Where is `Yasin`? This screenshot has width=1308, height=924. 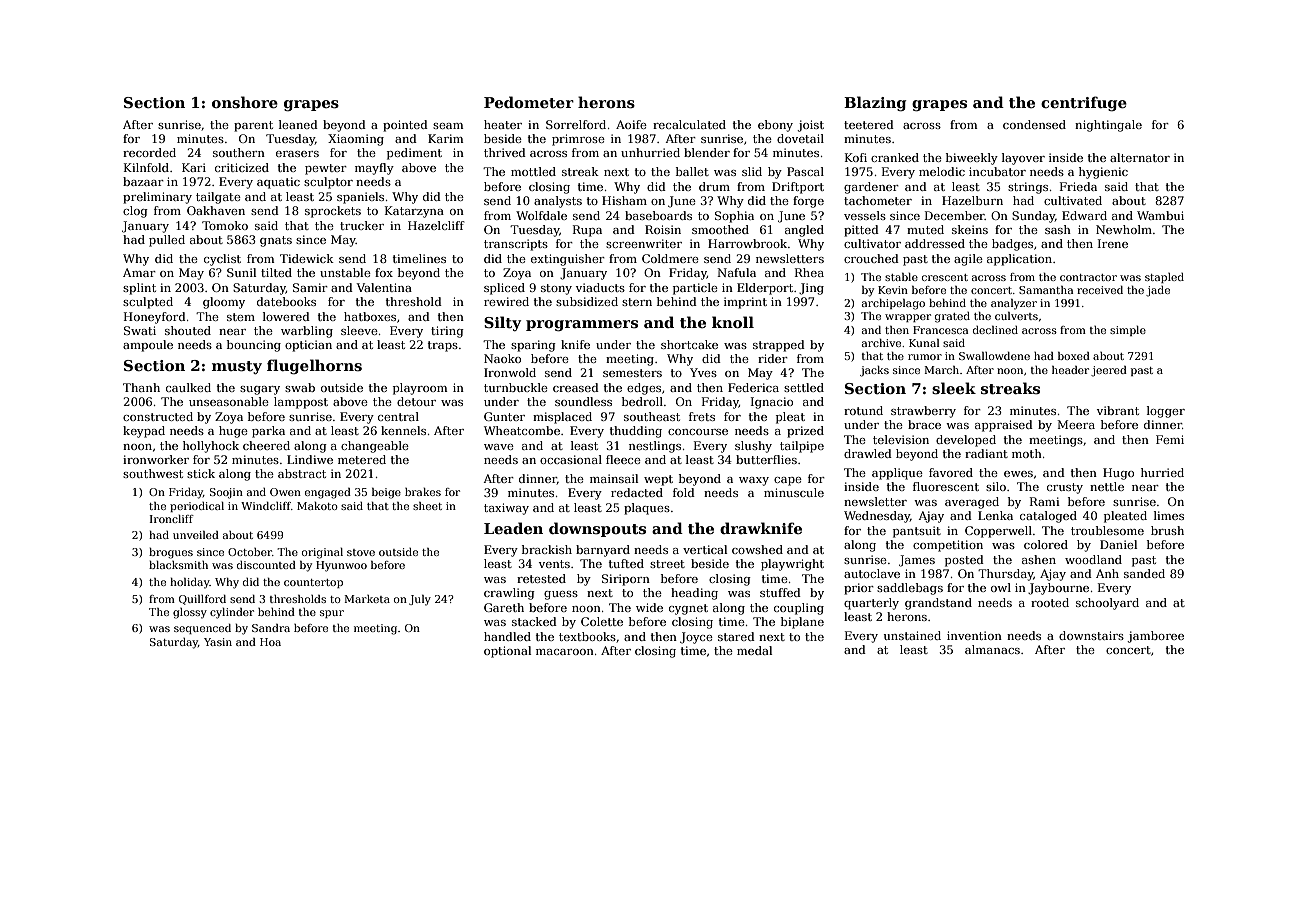 Yasin is located at coordinates (218, 642).
